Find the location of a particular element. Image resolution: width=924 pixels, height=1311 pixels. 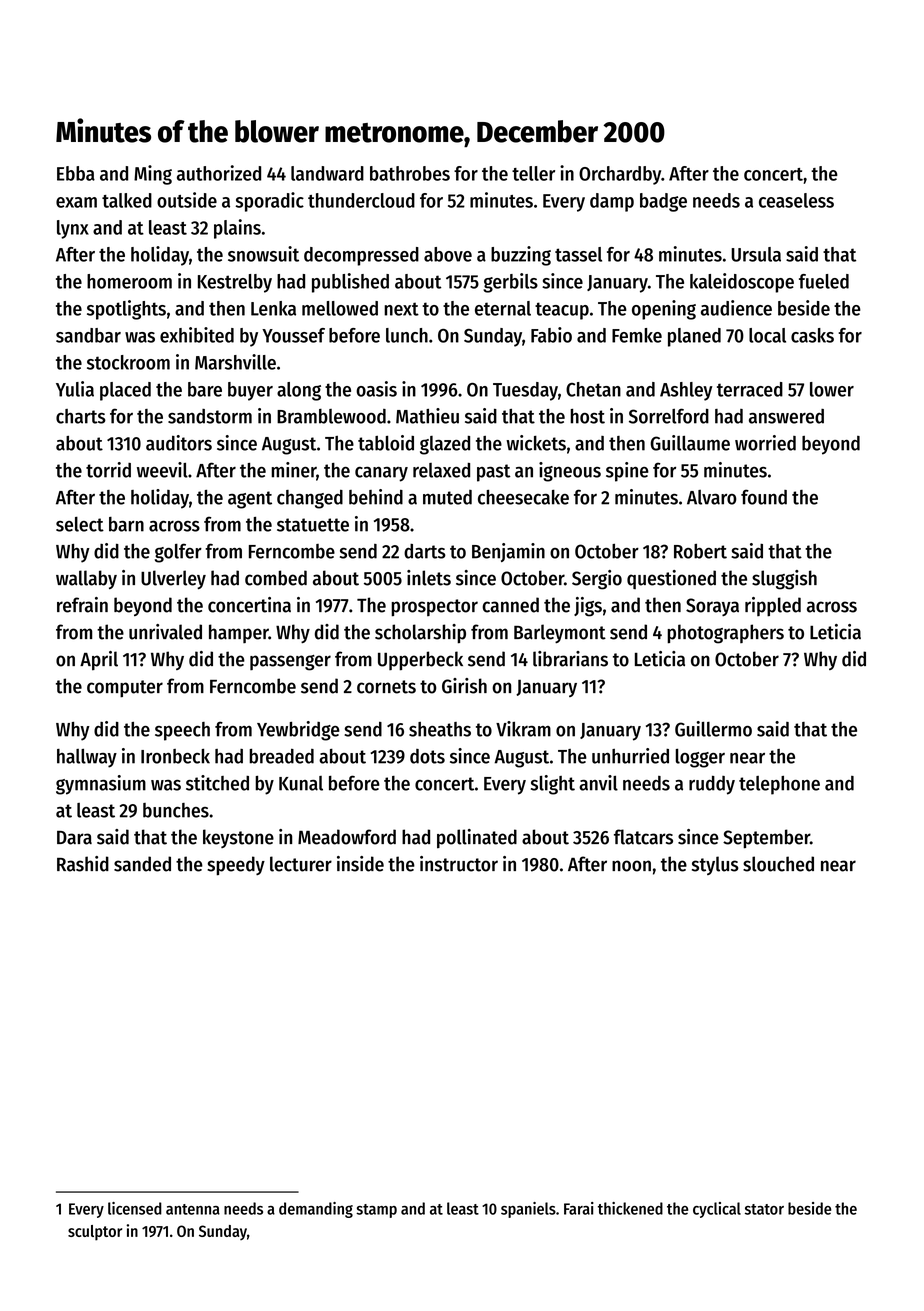

sculptor is located at coordinates (95, 1233).
